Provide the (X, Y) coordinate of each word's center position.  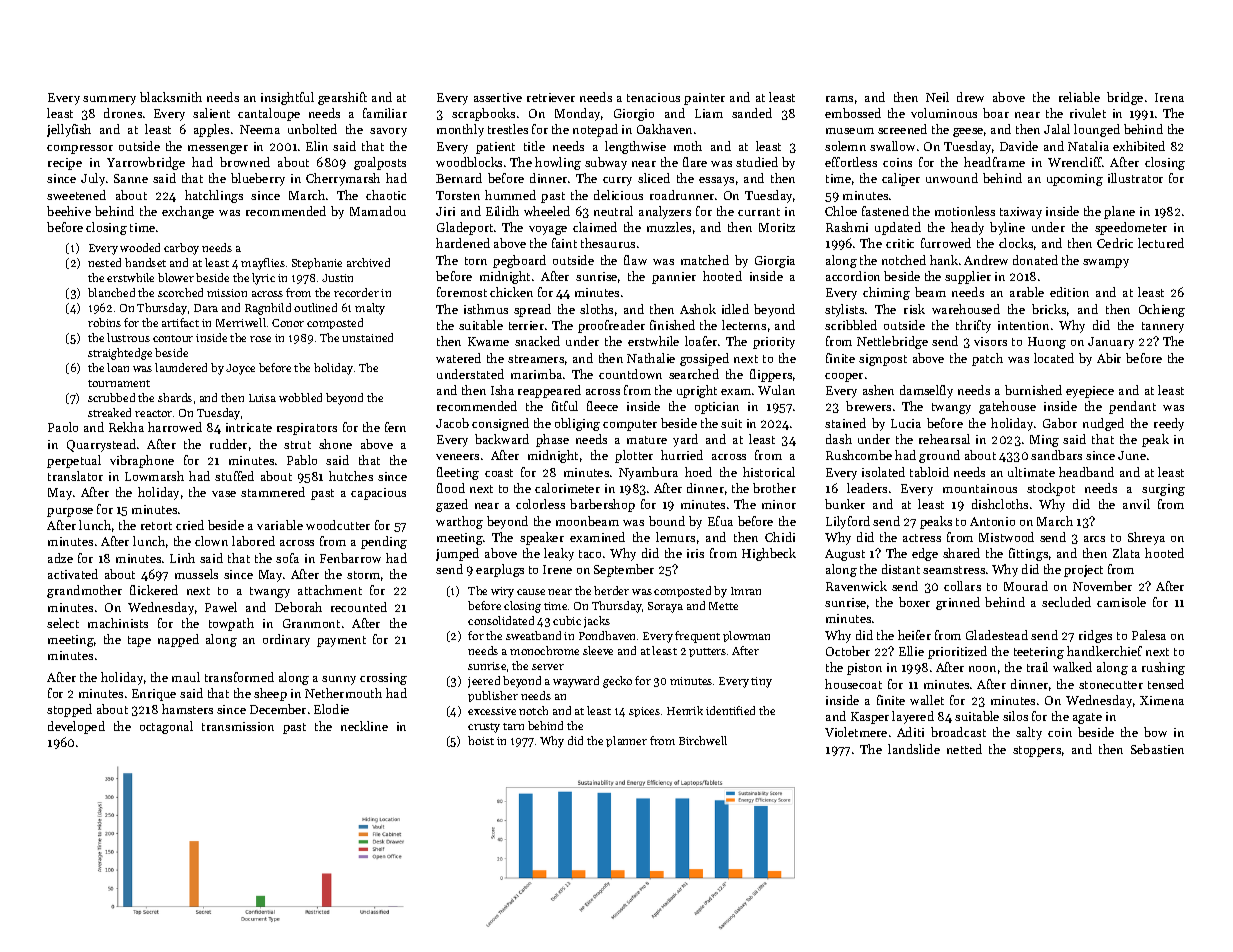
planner (626, 741)
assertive (498, 97)
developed (76, 727)
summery (109, 100)
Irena (1169, 97)
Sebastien (1157, 749)
